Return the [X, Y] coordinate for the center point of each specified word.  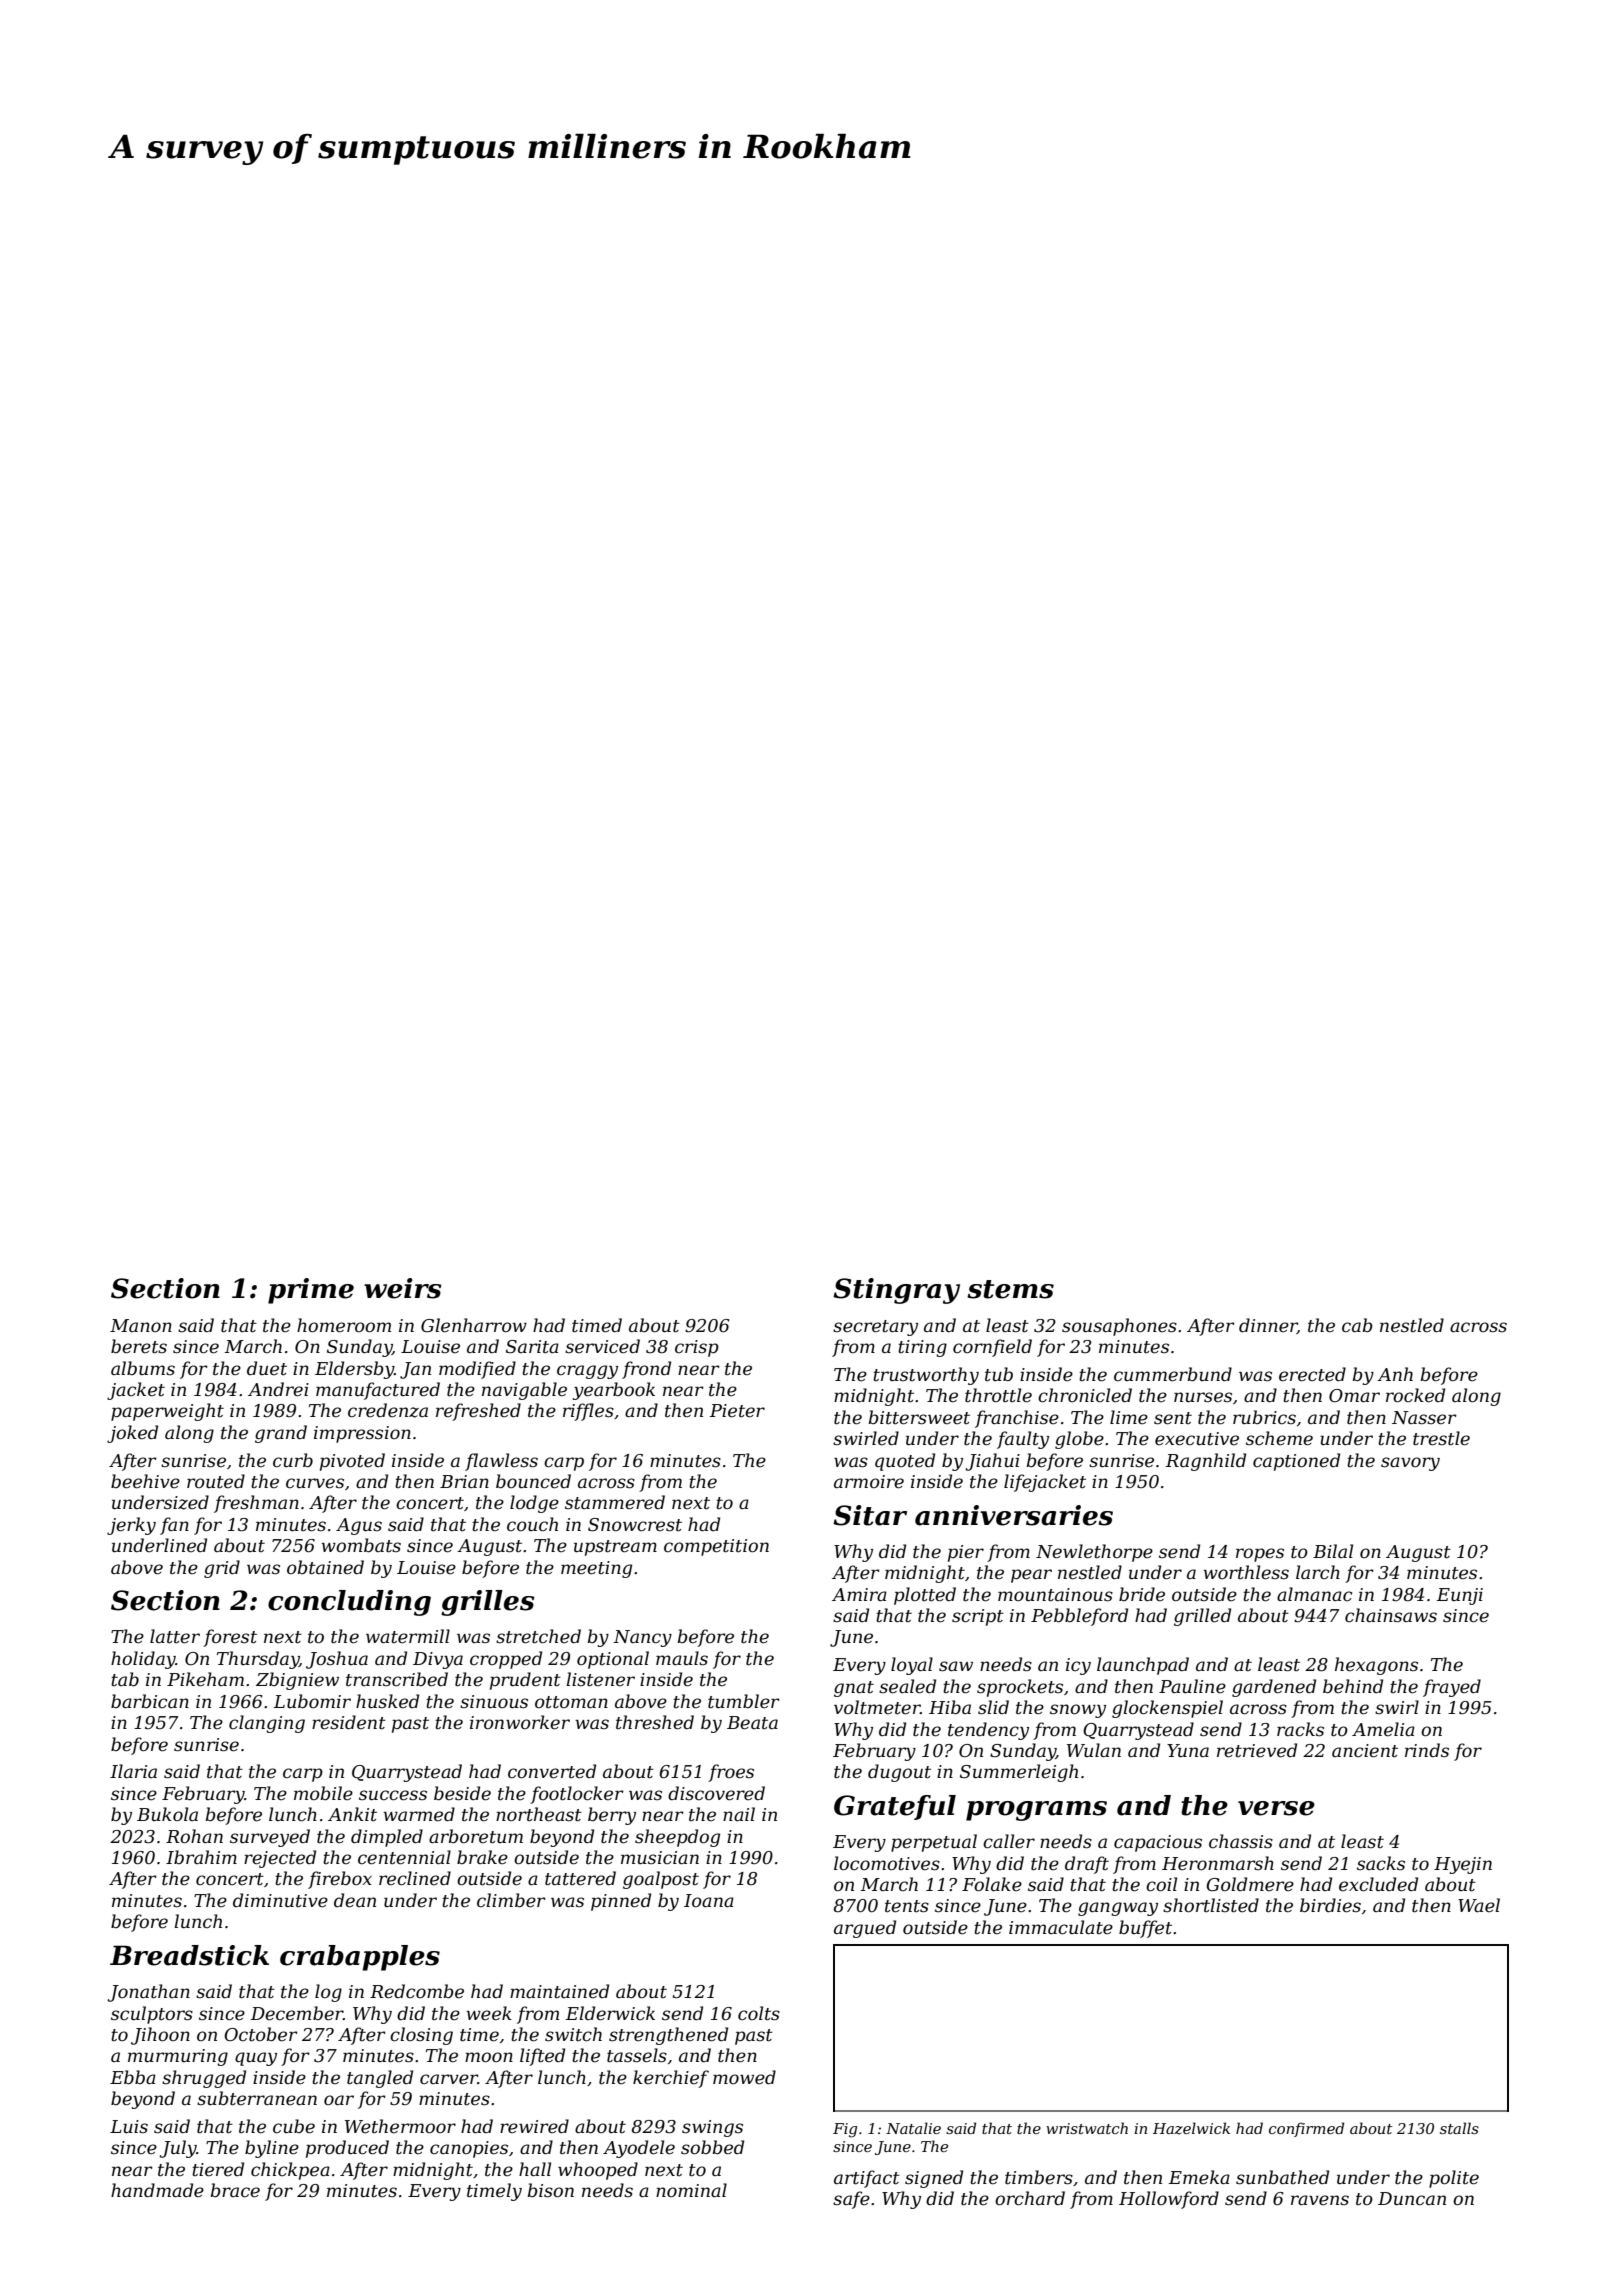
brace [235, 2190]
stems [1011, 1289]
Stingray [896, 1291]
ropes [1260, 1555]
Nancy [642, 1638]
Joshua [337, 1660]
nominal [691, 2190]
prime [311, 1291]
